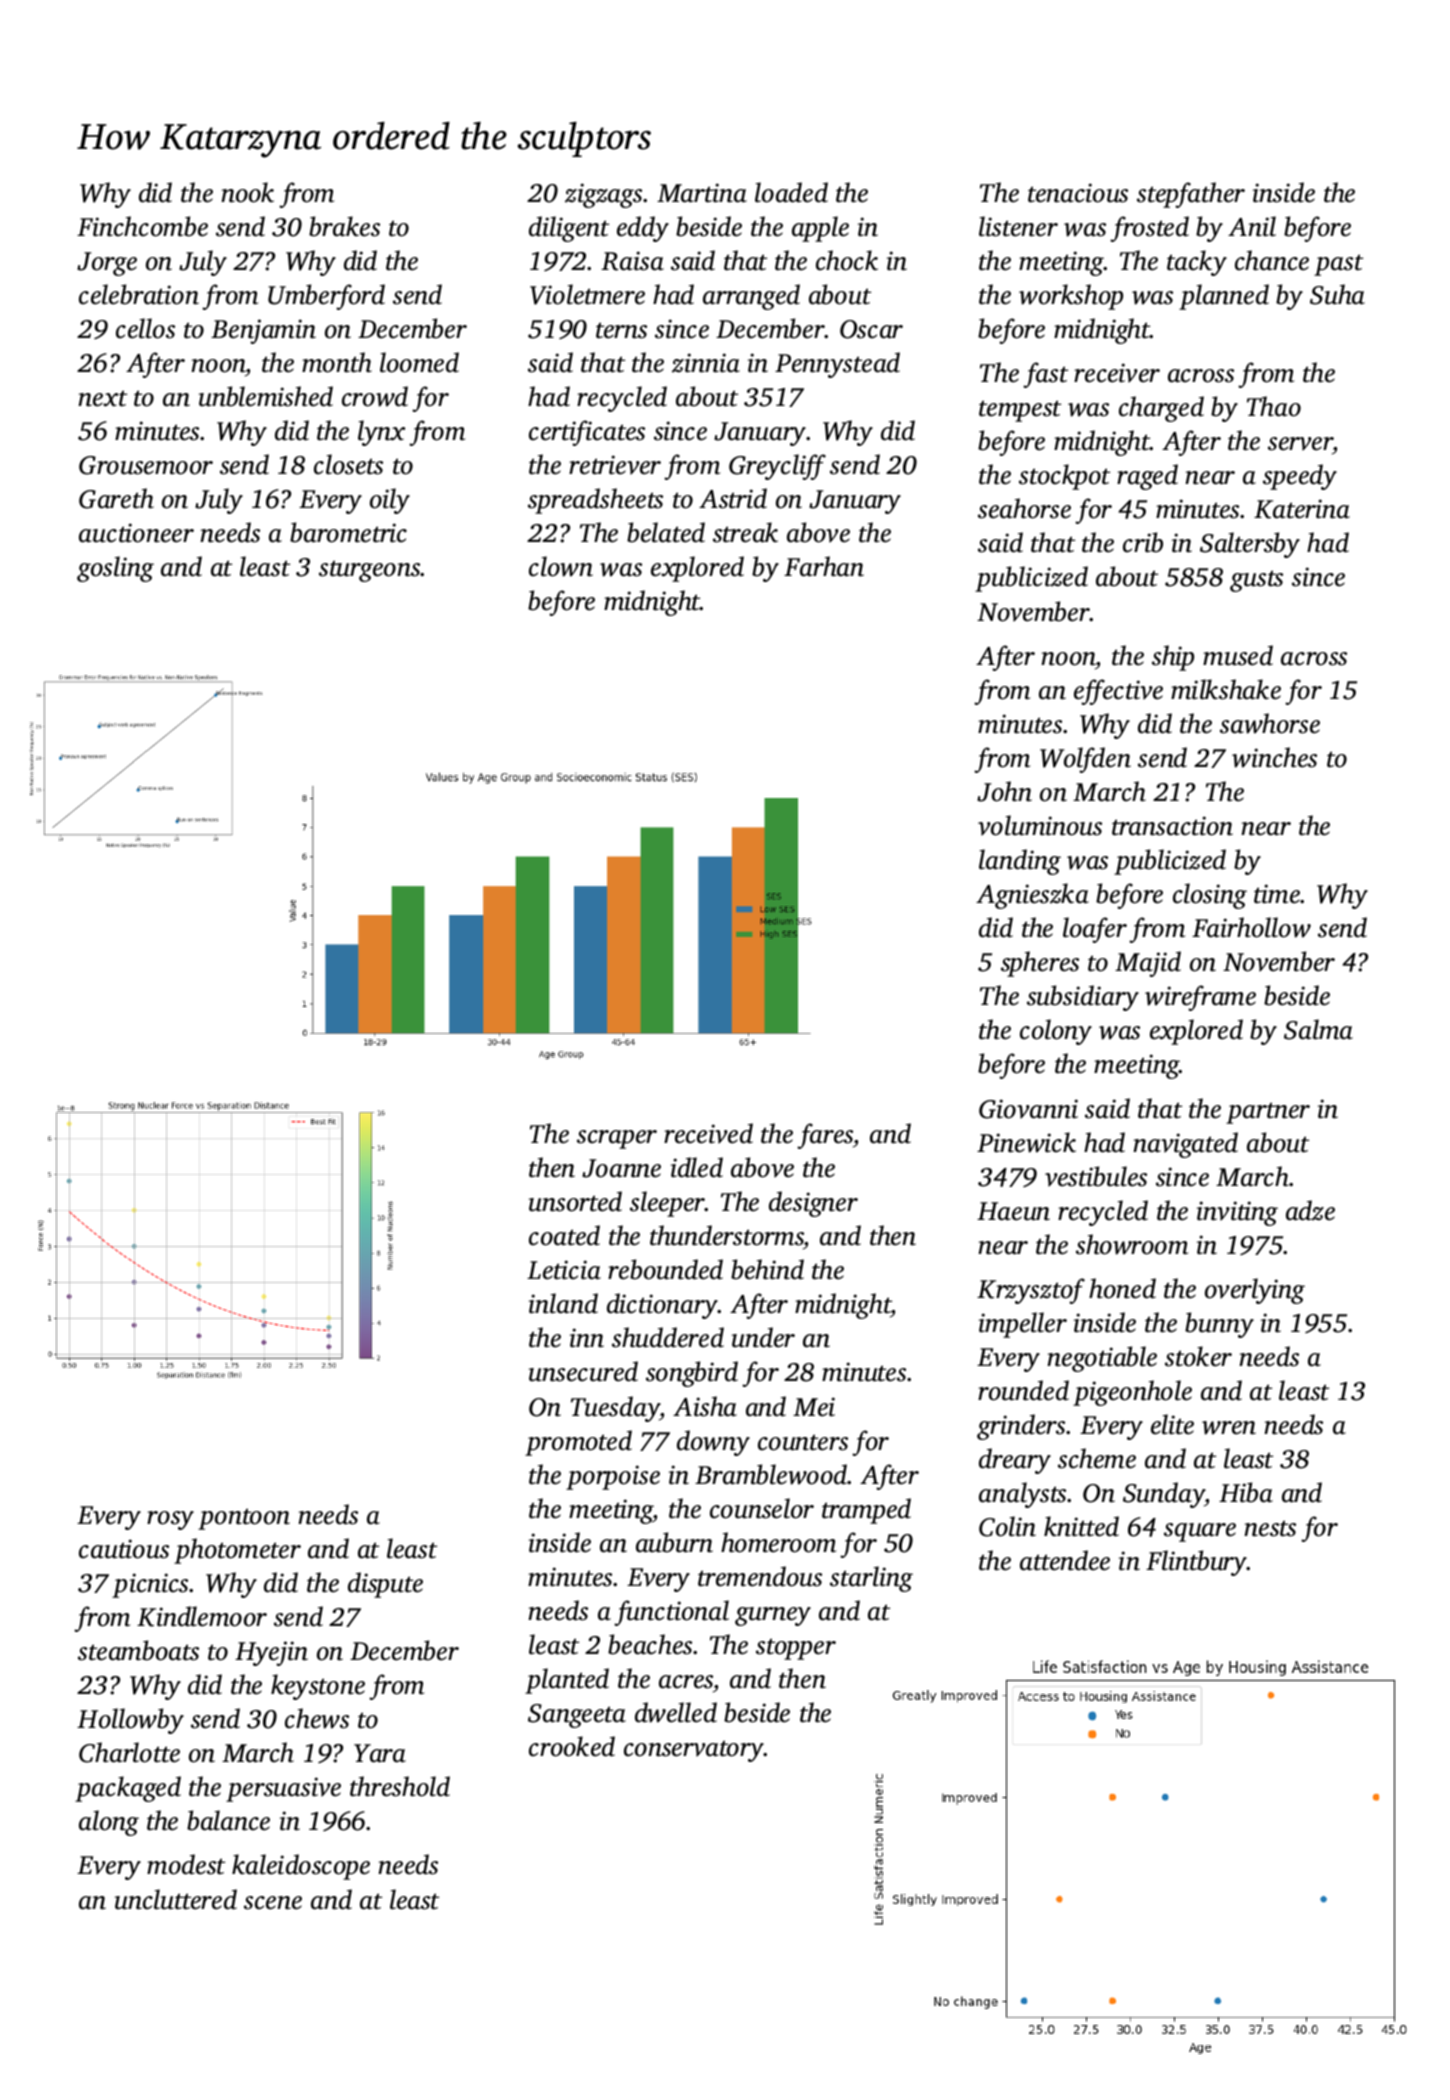 The height and width of the screenshot is (2100, 1450). Describe the element at coordinates (400, 1786) in the screenshot. I see `threshold` at that location.
